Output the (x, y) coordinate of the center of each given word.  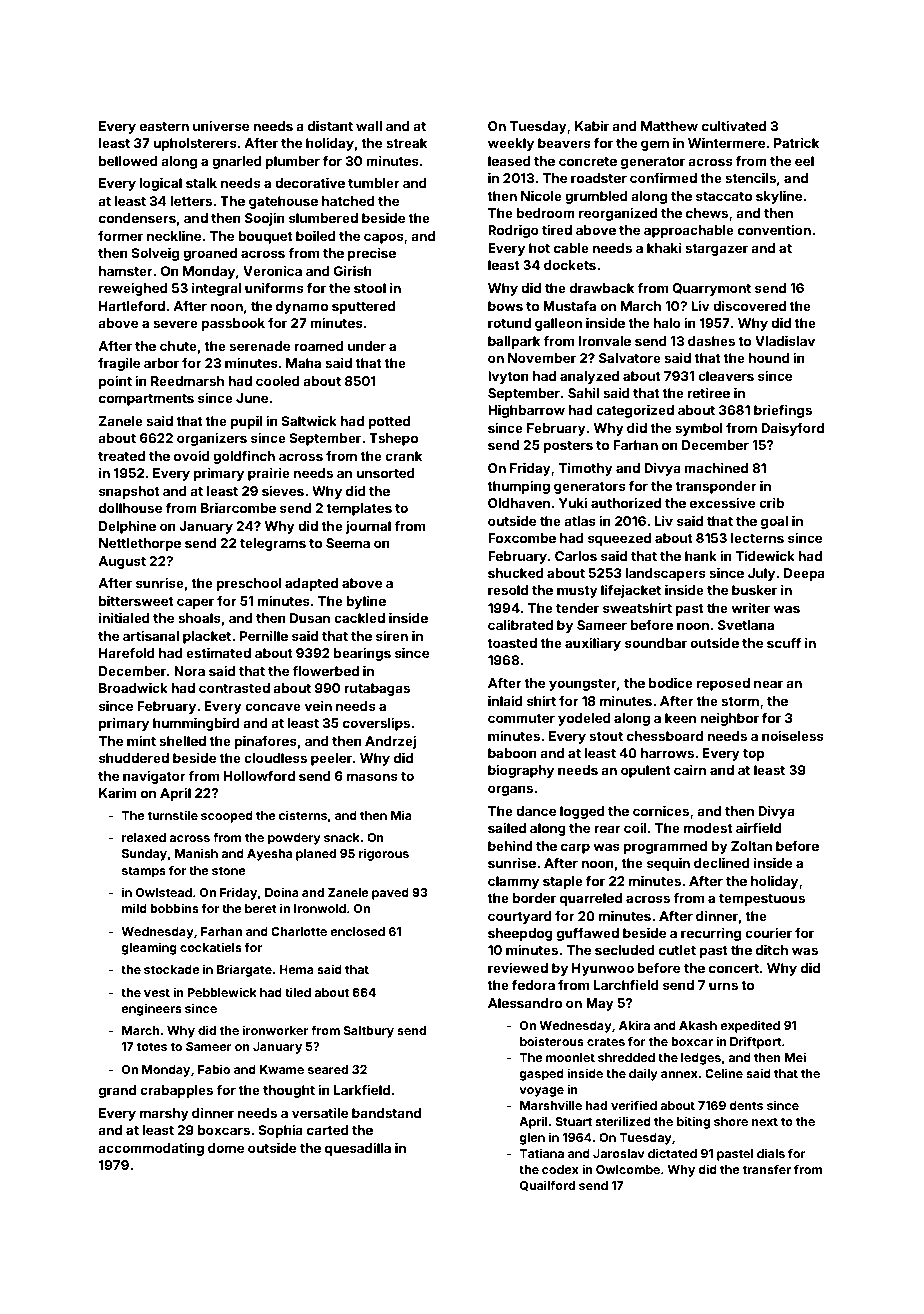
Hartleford (132, 306)
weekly (511, 144)
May (600, 1004)
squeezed (619, 539)
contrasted (234, 688)
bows (505, 306)
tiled (298, 992)
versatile (320, 1113)
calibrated (520, 625)
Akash (698, 1025)
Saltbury (368, 1032)
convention (774, 230)
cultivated (734, 126)
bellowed (128, 161)
